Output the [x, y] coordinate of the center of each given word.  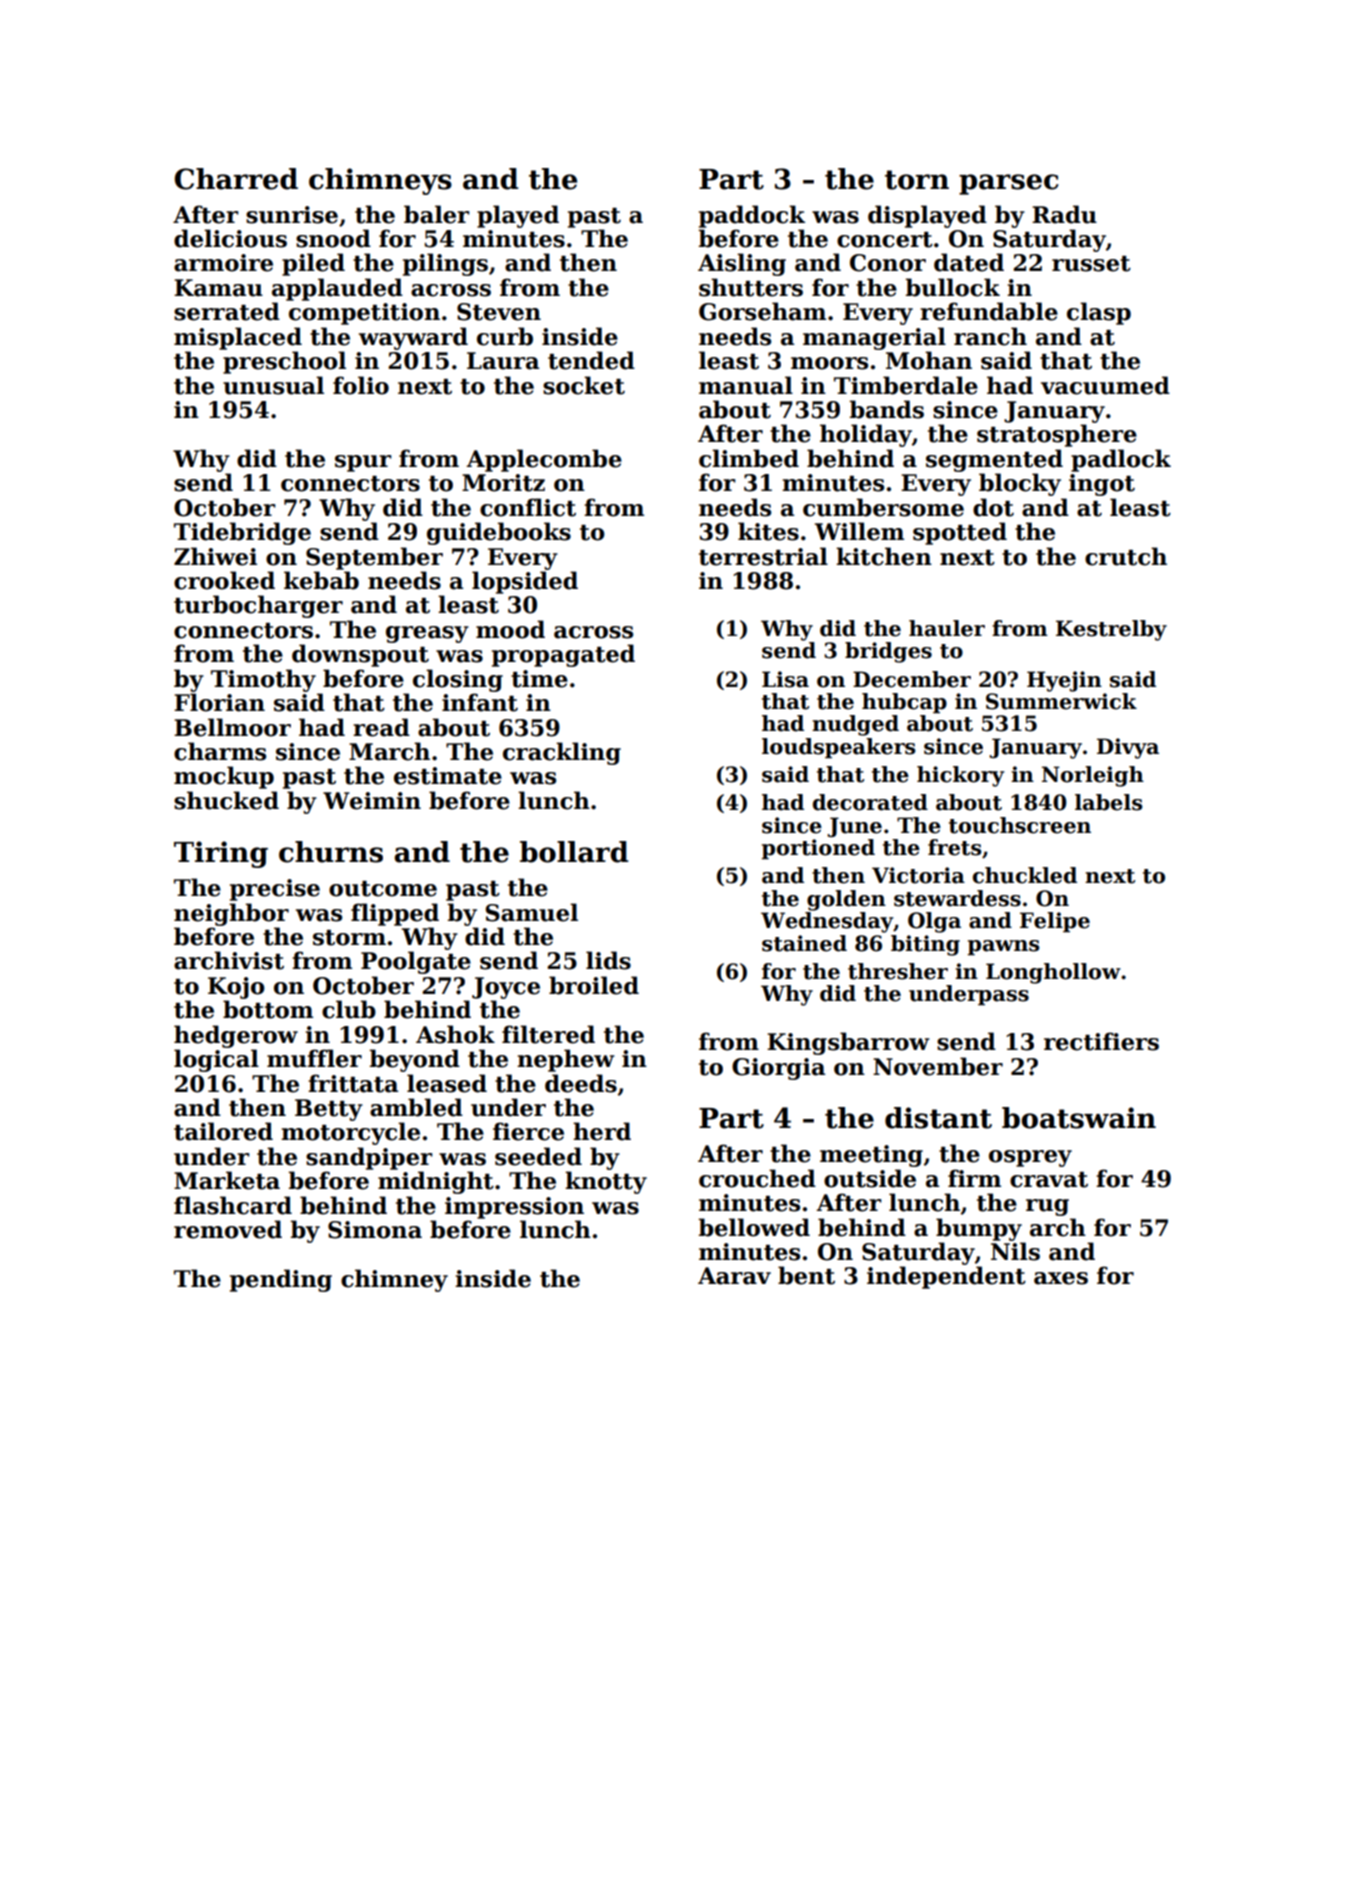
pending [281, 1280]
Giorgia [778, 1069]
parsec [1009, 184]
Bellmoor [232, 727]
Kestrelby [1111, 630]
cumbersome [883, 507]
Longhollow [1053, 973]
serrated [227, 311]
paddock [752, 216]
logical [216, 1060]
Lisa [785, 679]
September [374, 558]
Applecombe [544, 460]
